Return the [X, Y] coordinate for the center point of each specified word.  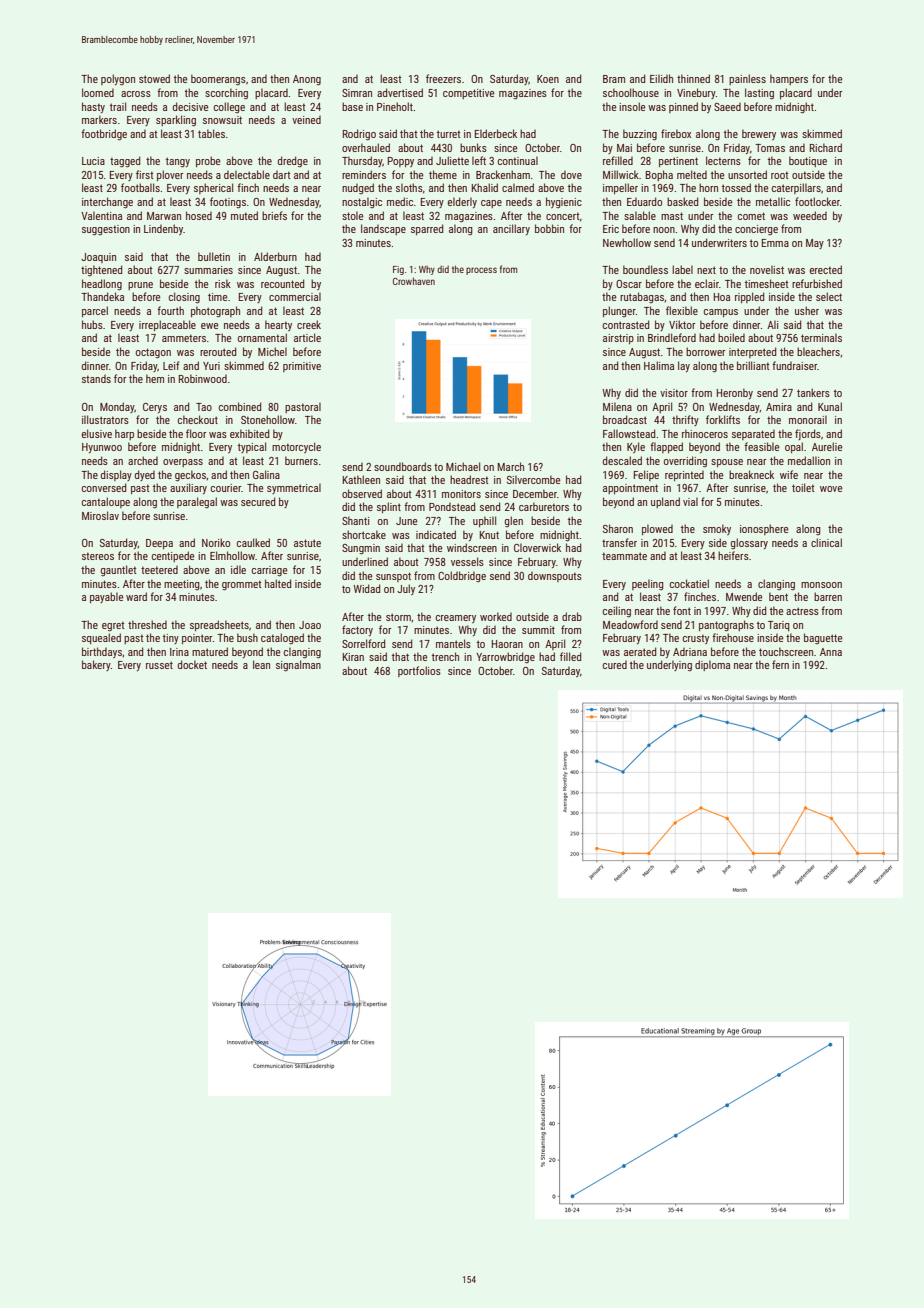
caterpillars [796, 188]
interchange [107, 203]
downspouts [555, 576]
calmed [518, 187]
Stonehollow [268, 419]
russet [159, 665]
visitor [674, 393]
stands [96, 378]
